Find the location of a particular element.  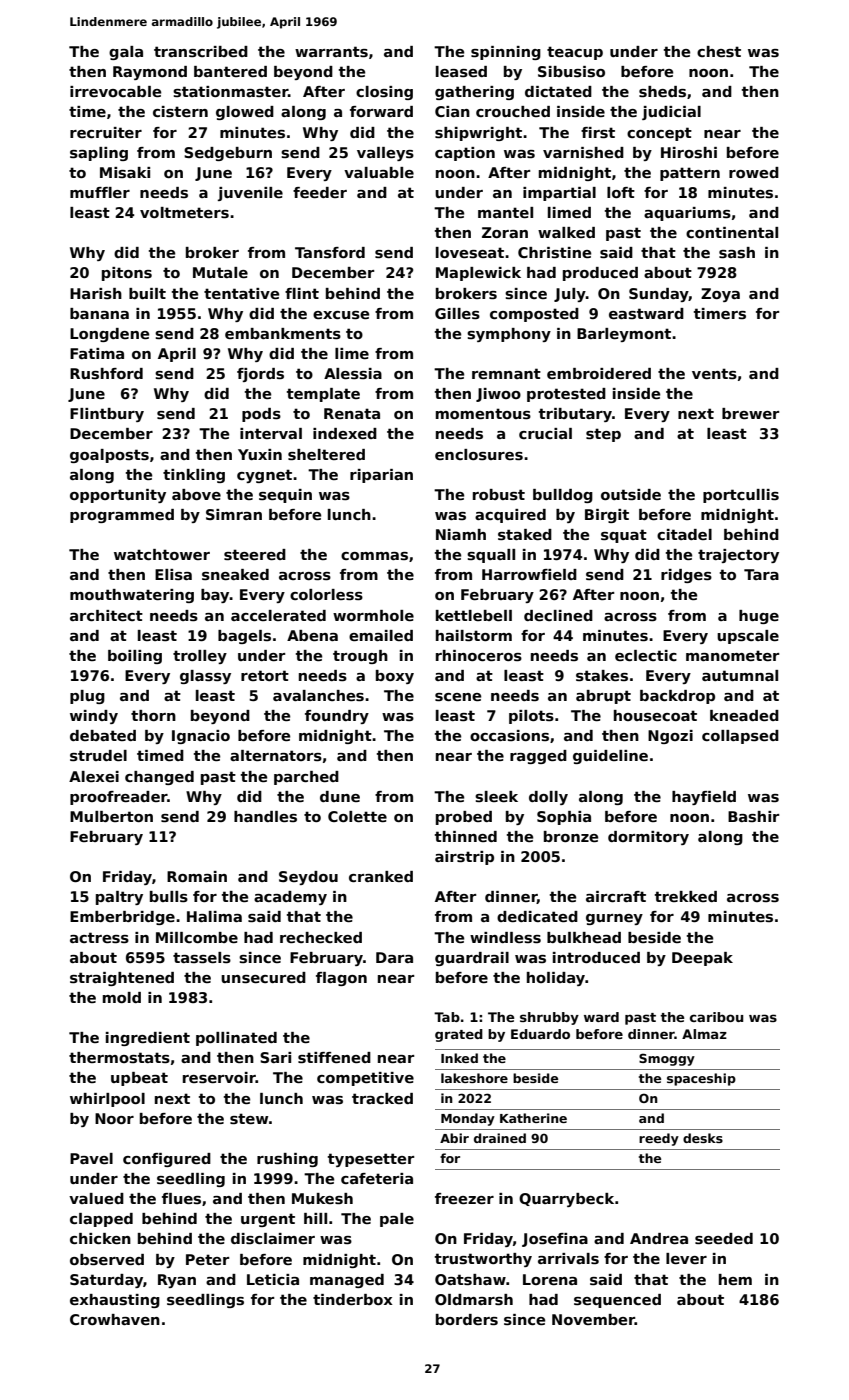

opportunity is located at coordinates (118, 496).
